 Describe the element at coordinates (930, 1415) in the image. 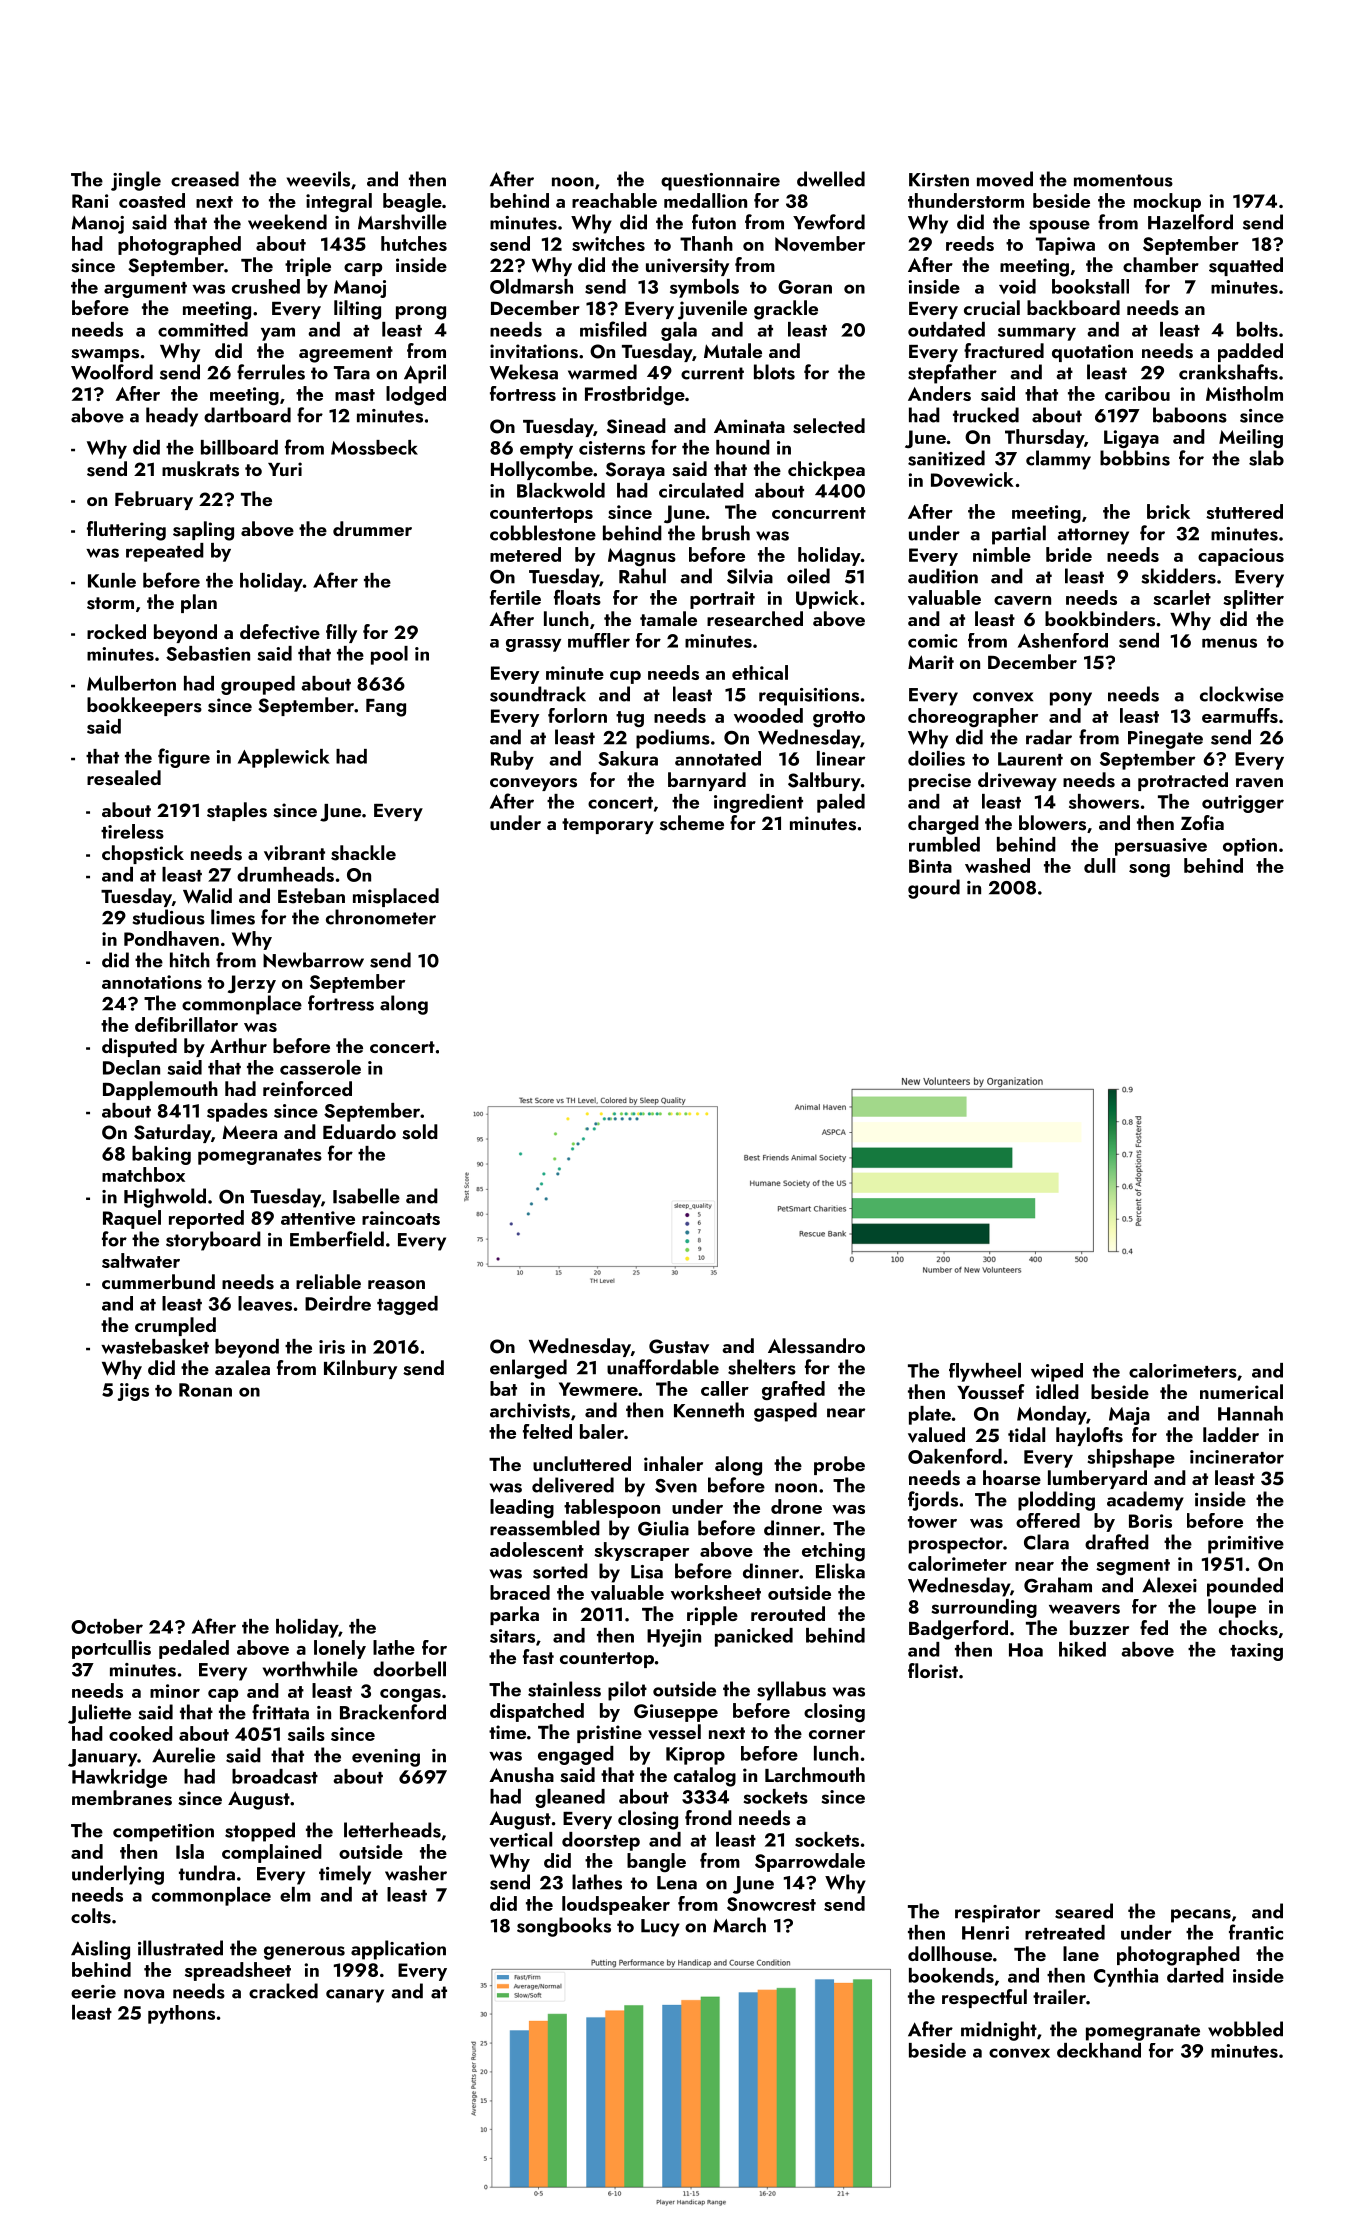

I see `plate` at that location.
